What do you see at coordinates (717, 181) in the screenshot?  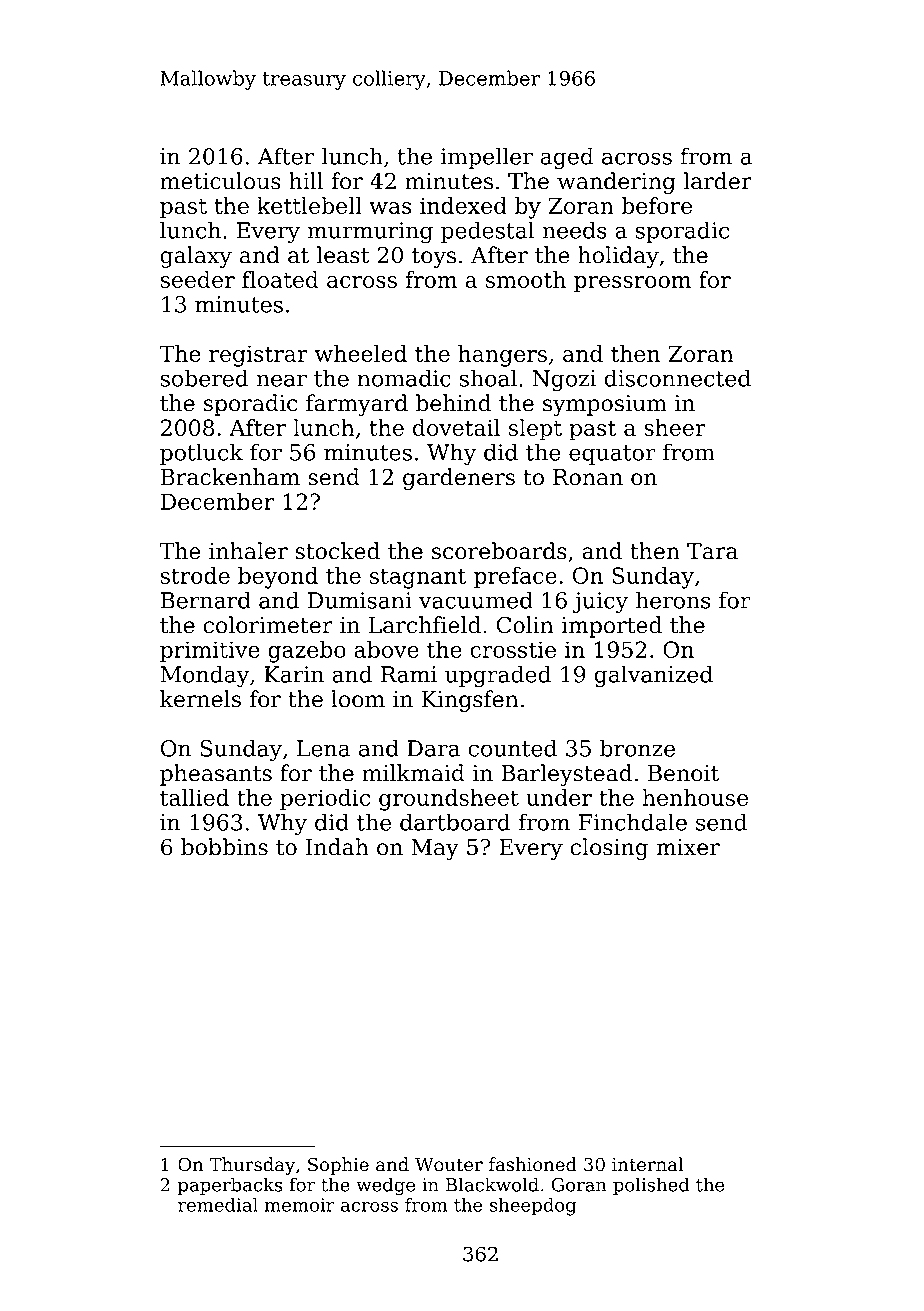 I see `larder` at bounding box center [717, 181].
